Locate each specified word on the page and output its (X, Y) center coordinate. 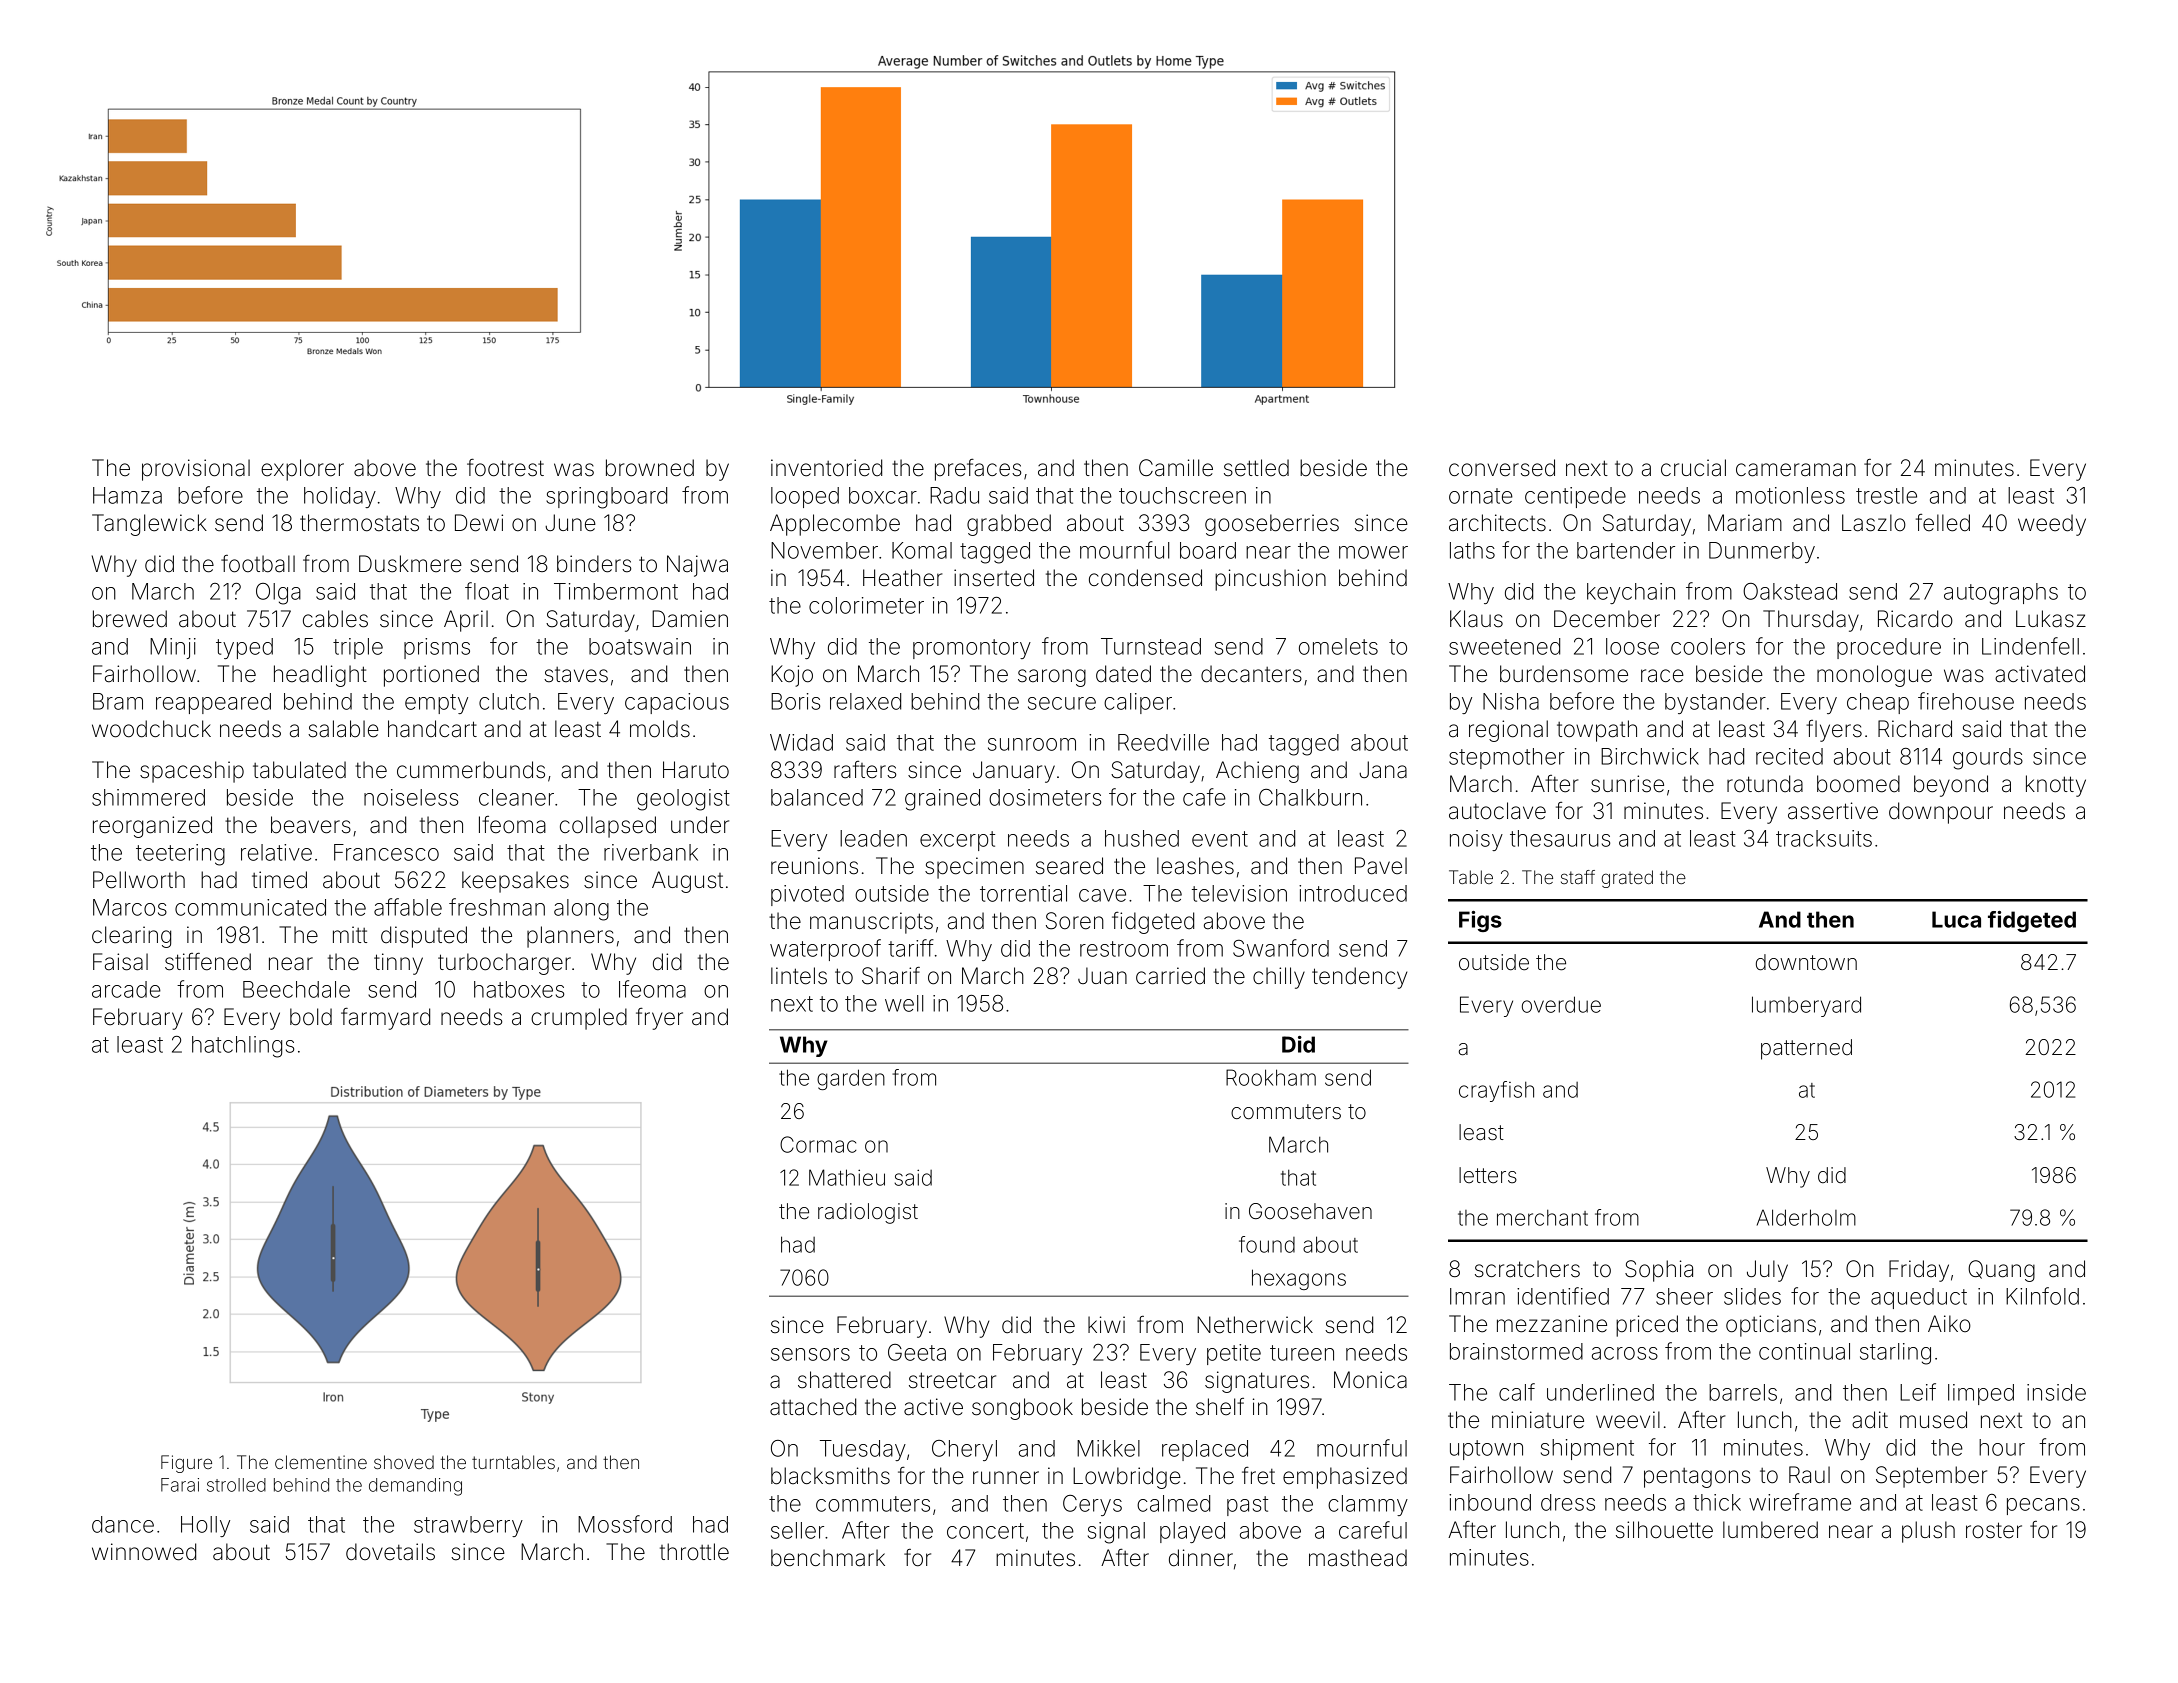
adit (1870, 1420)
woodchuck (151, 729)
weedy (2052, 525)
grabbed (1009, 525)
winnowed (144, 1552)
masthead (1358, 1558)
